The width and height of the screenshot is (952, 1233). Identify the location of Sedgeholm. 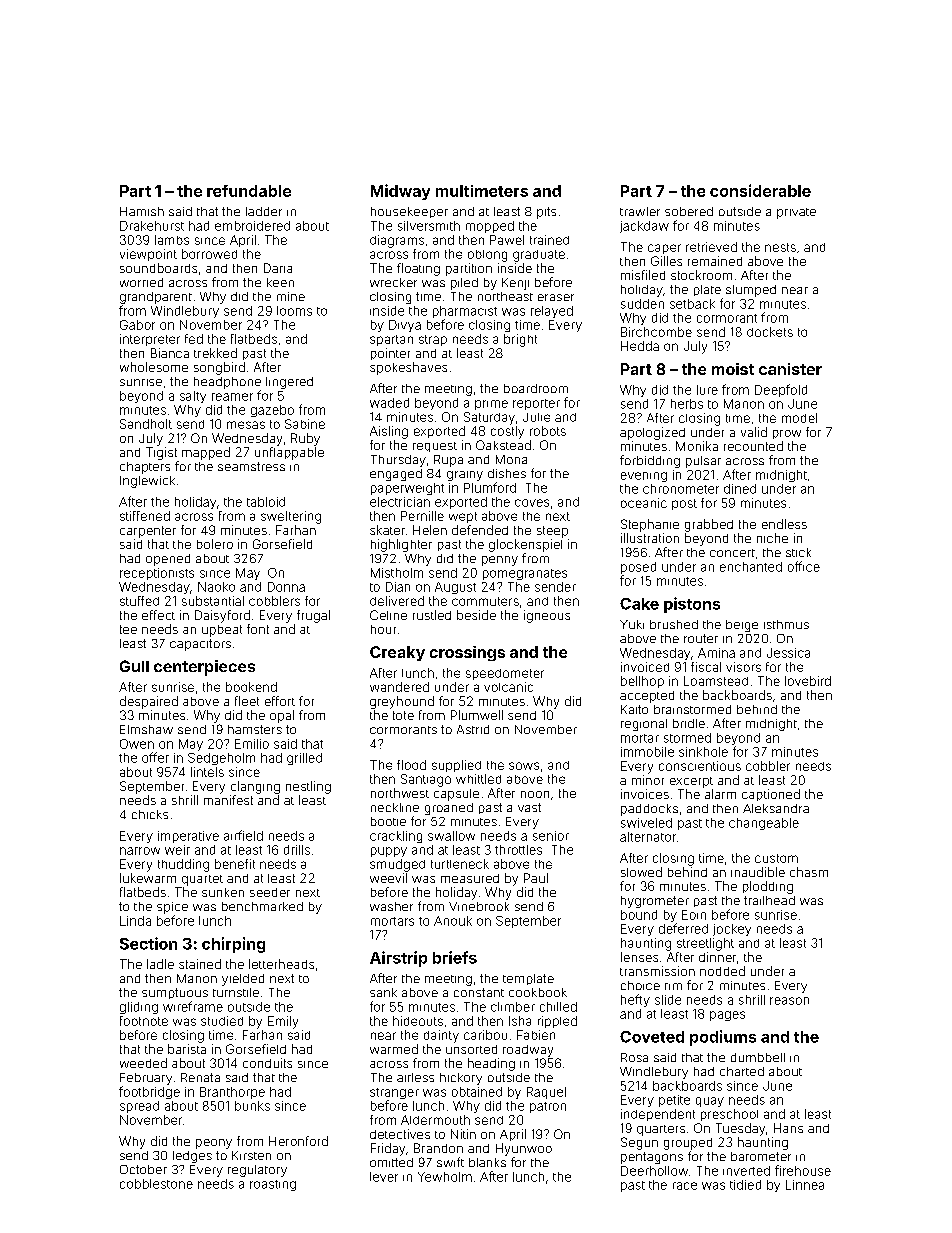
(221, 759).
